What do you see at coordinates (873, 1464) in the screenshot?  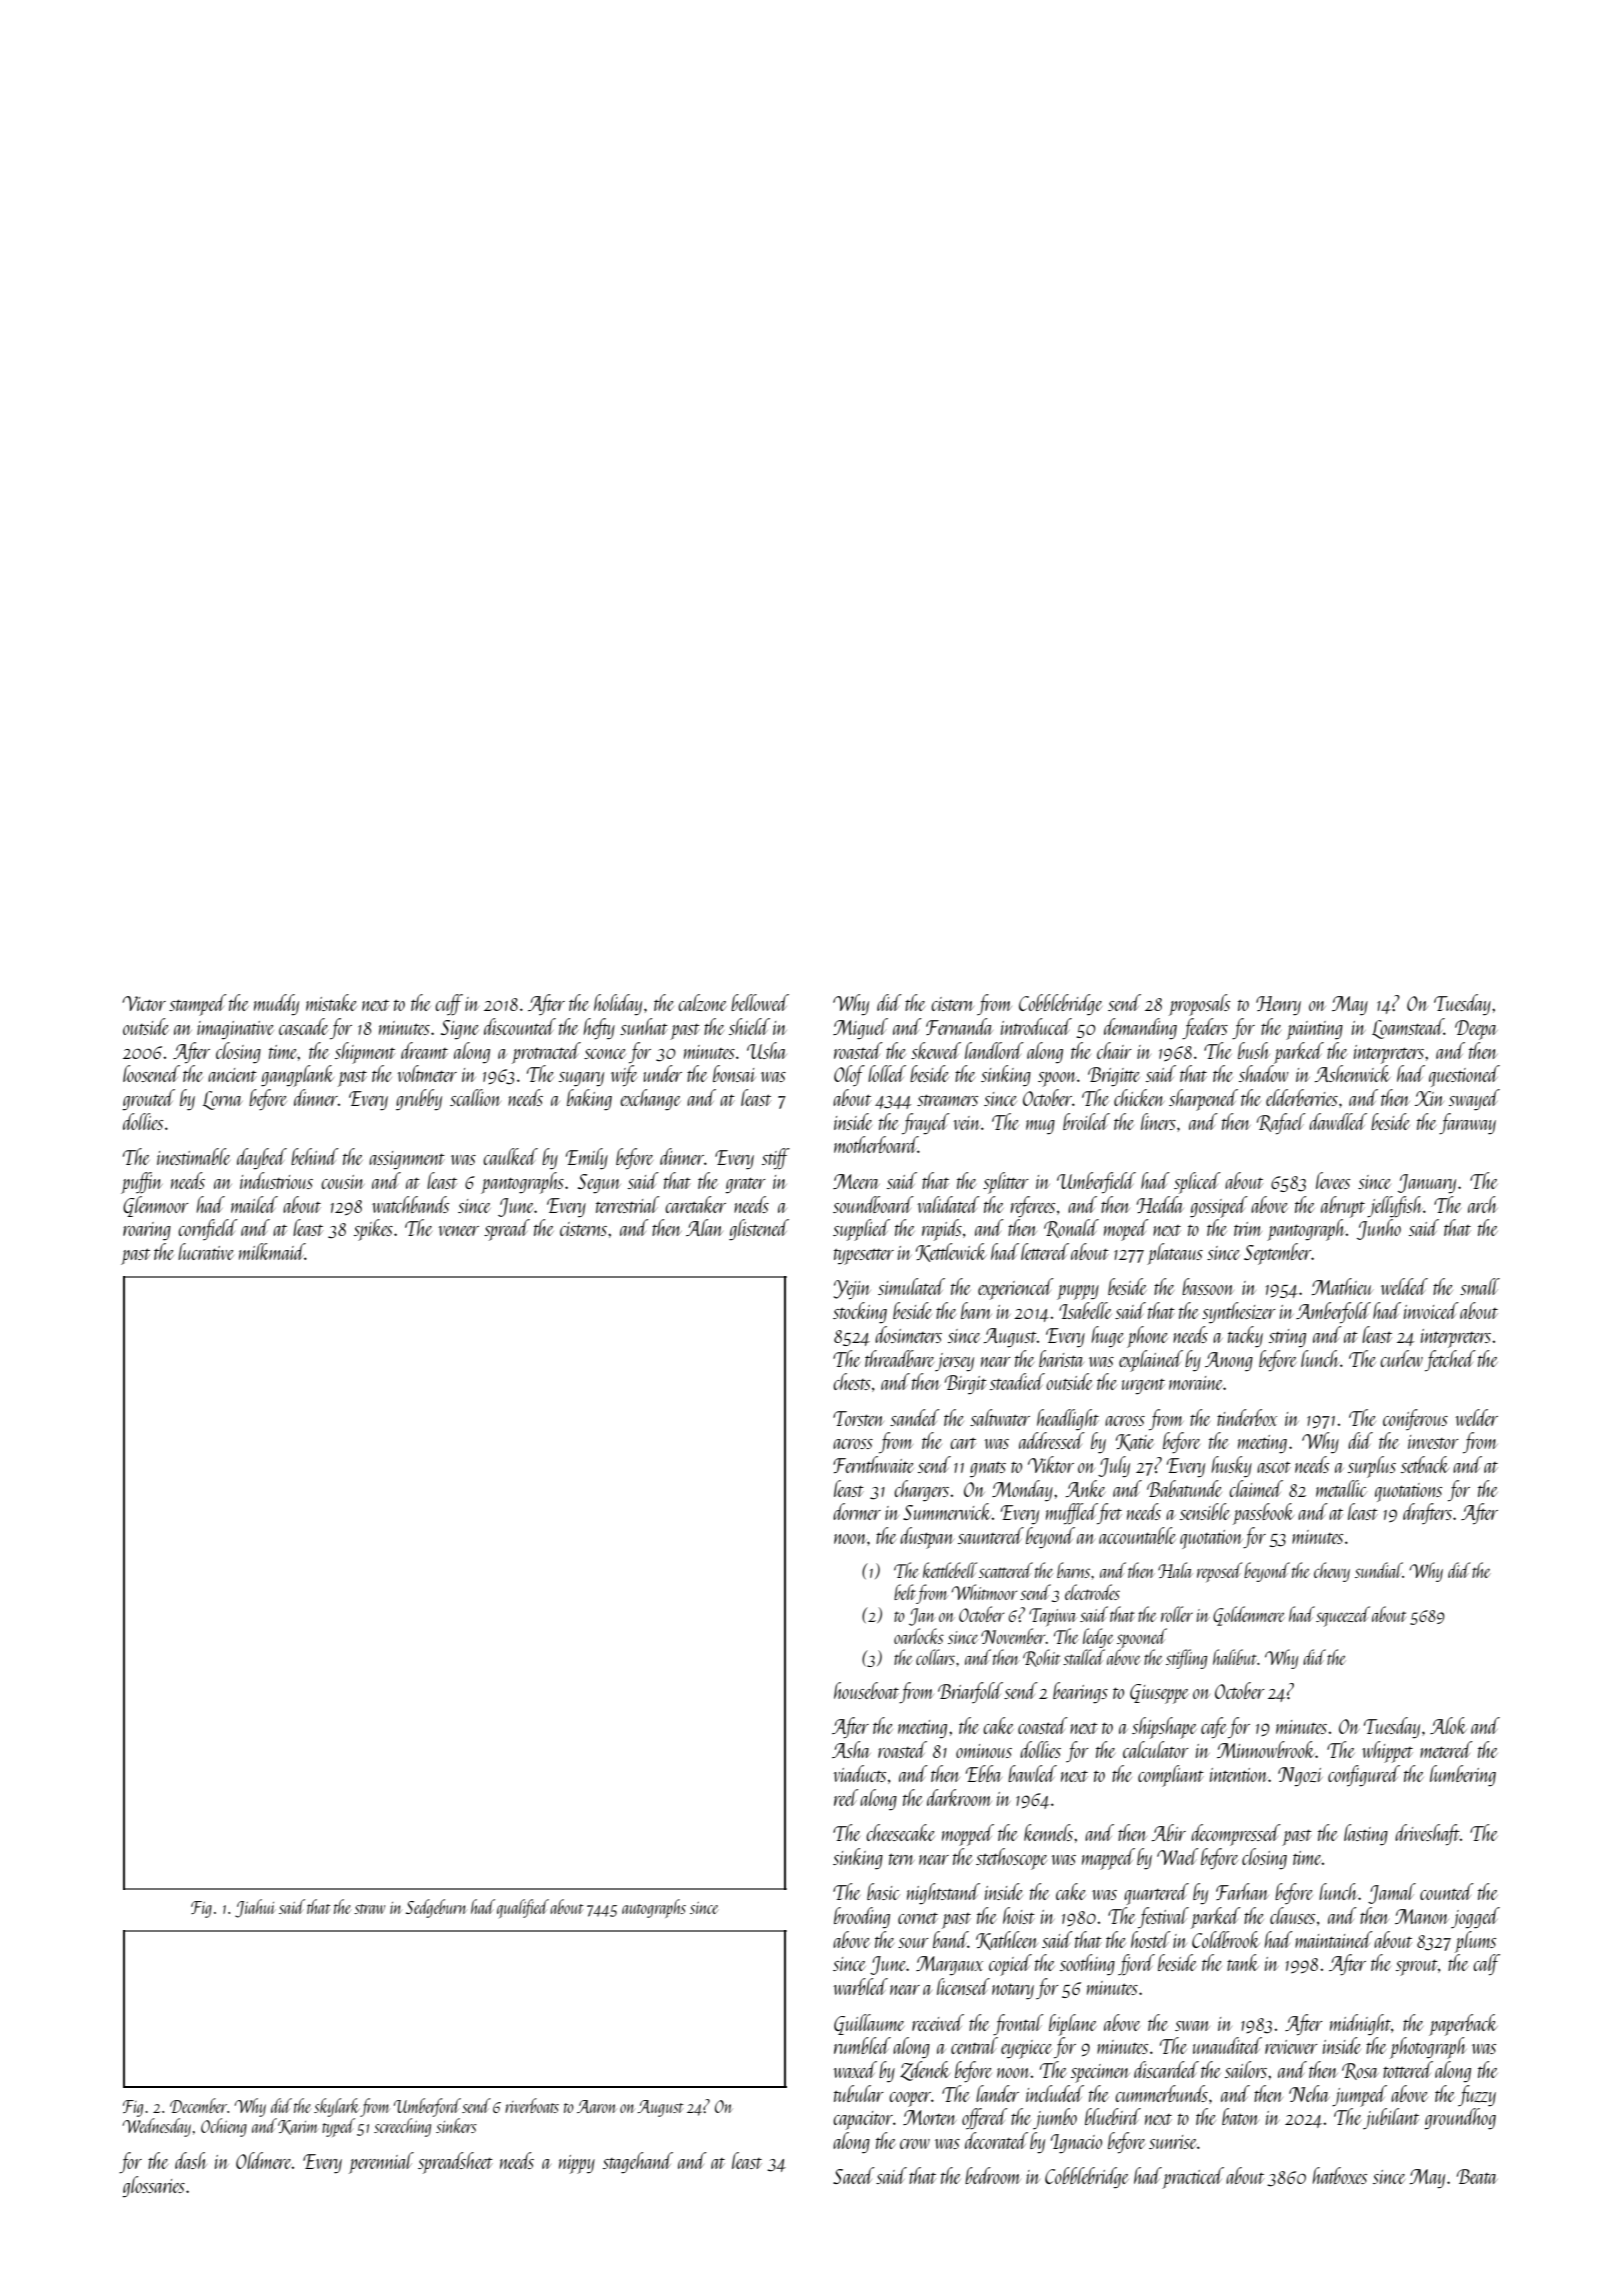 I see `Fernthwaite` at bounding box center [873, 1464].
